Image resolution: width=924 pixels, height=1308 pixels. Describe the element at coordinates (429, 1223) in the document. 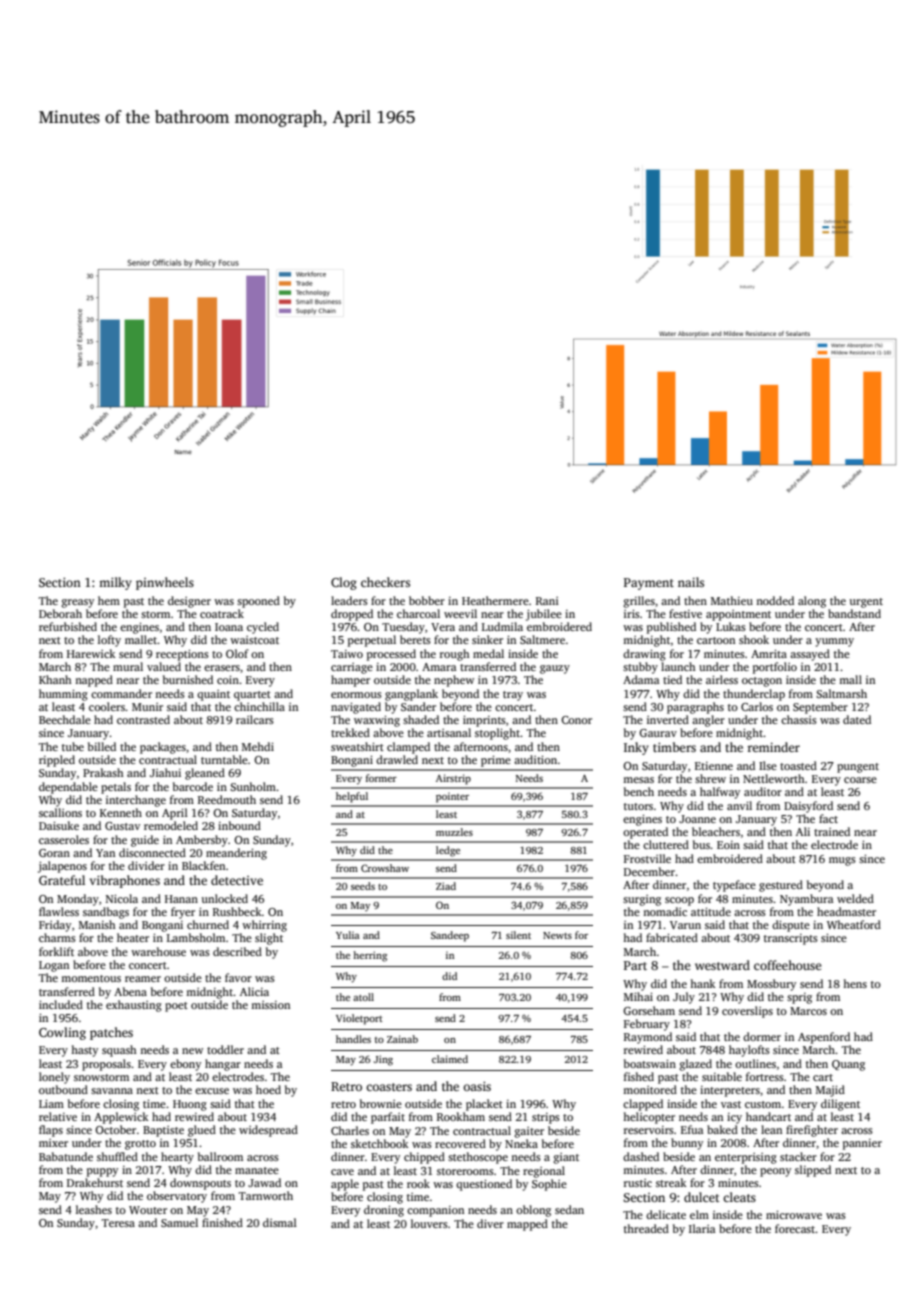

I see `louvers` at that location.
